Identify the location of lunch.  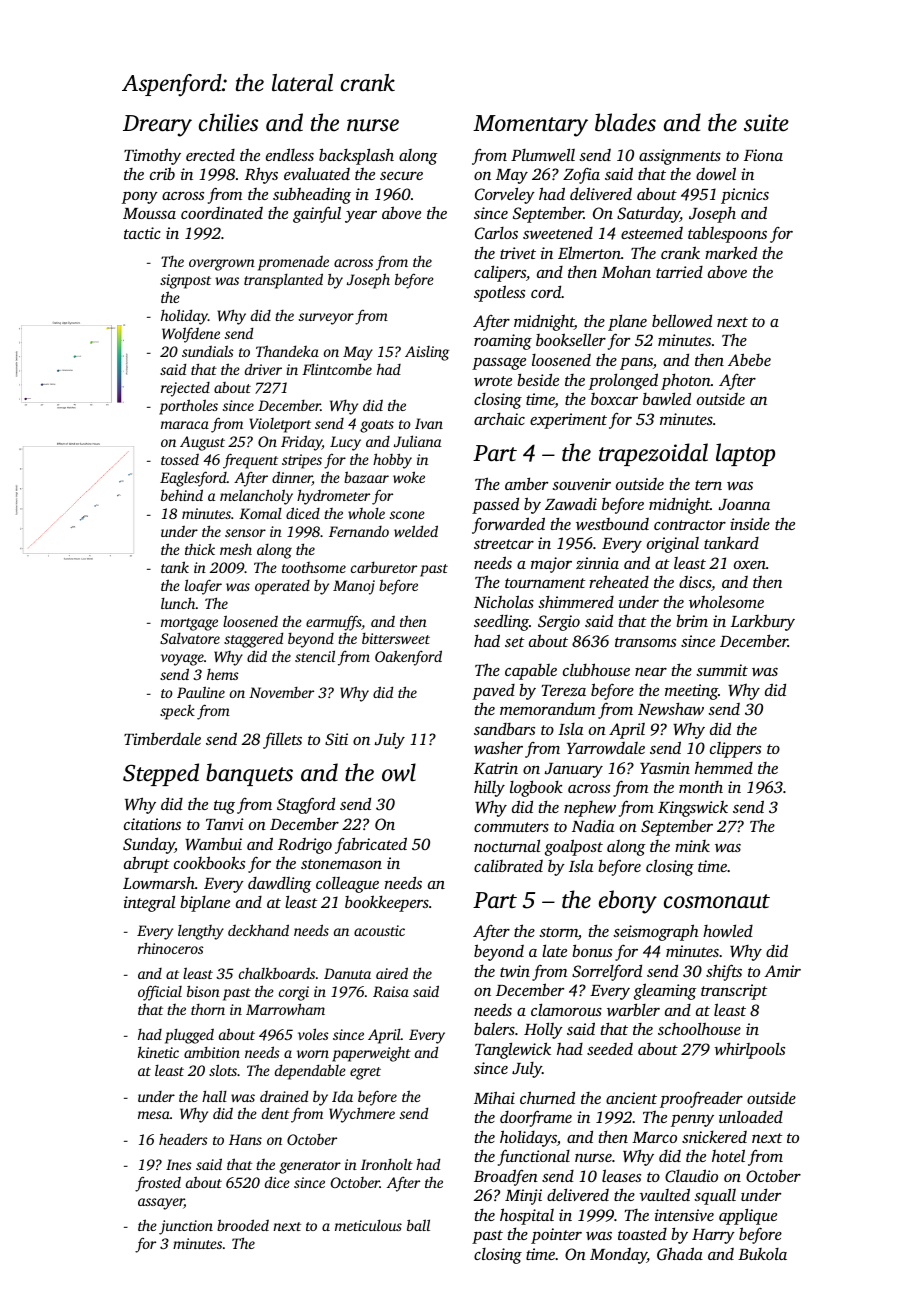
(178, 603).
